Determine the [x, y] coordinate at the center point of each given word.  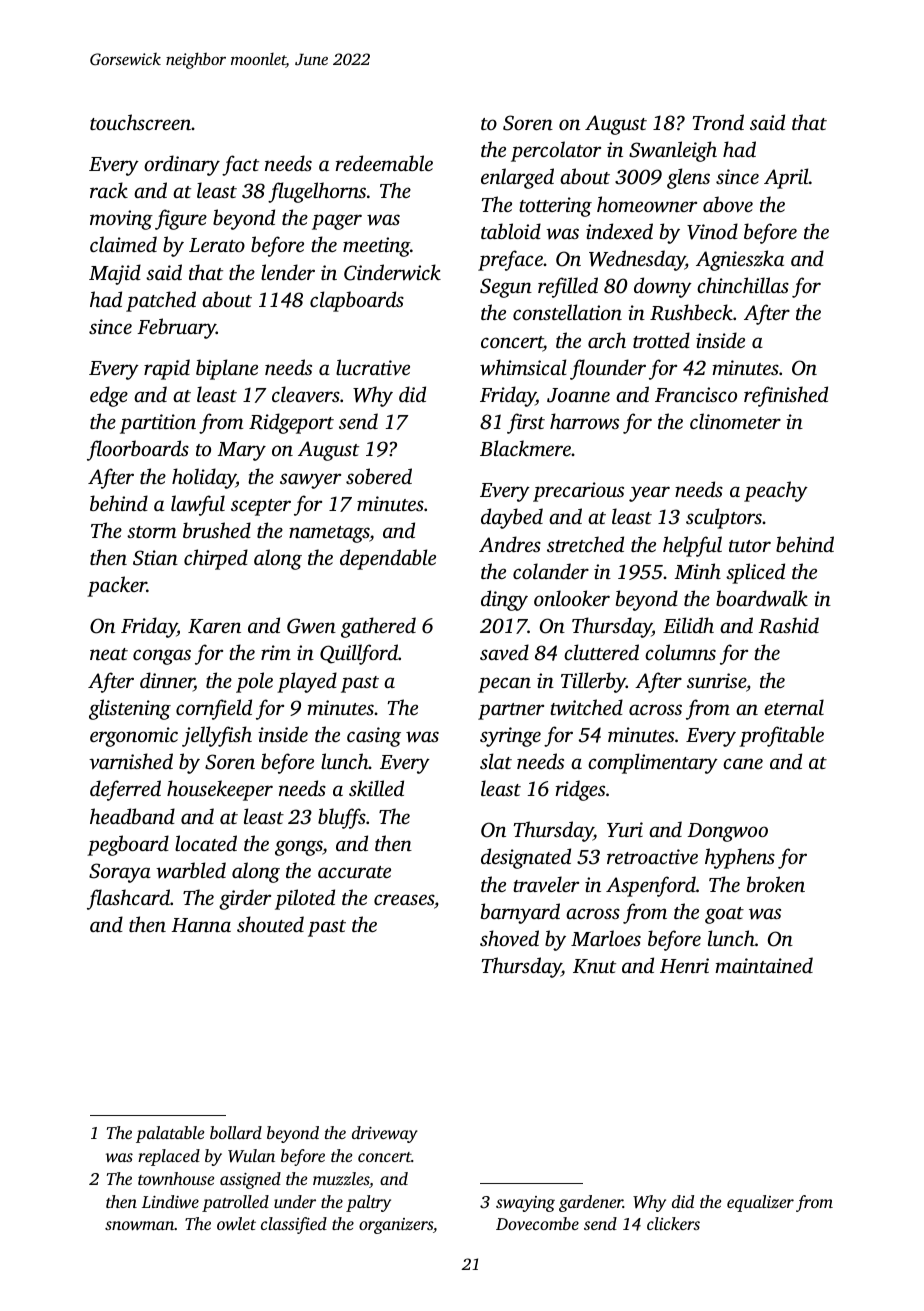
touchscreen [140, 122]
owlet [236, 1223]
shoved [509, 938]
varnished [131, 761]
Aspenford [651, 886]
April [786, 178]
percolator [556, 151]
